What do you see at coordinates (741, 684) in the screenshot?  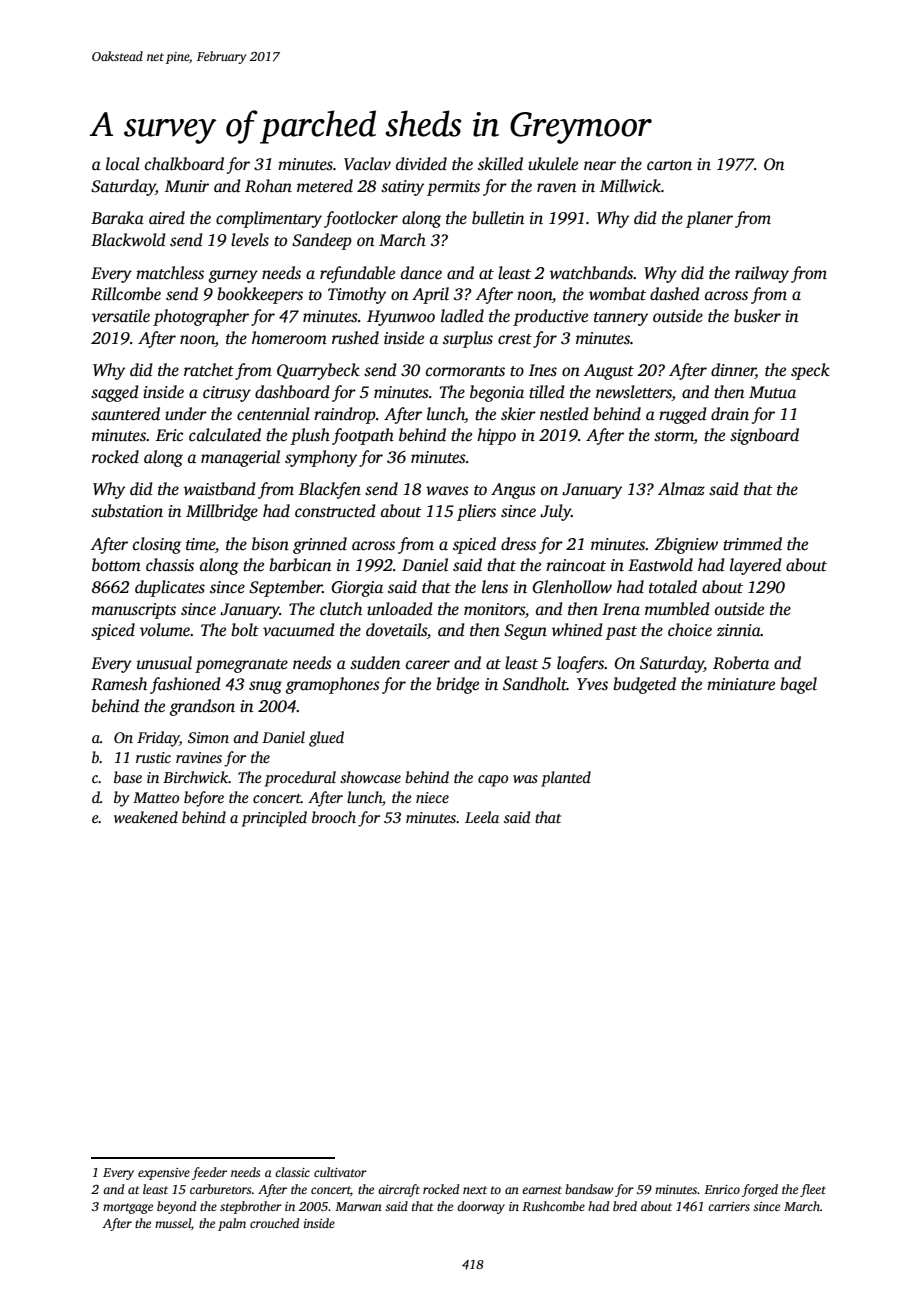 I see `miniature` at bounding box center [741, 684].
